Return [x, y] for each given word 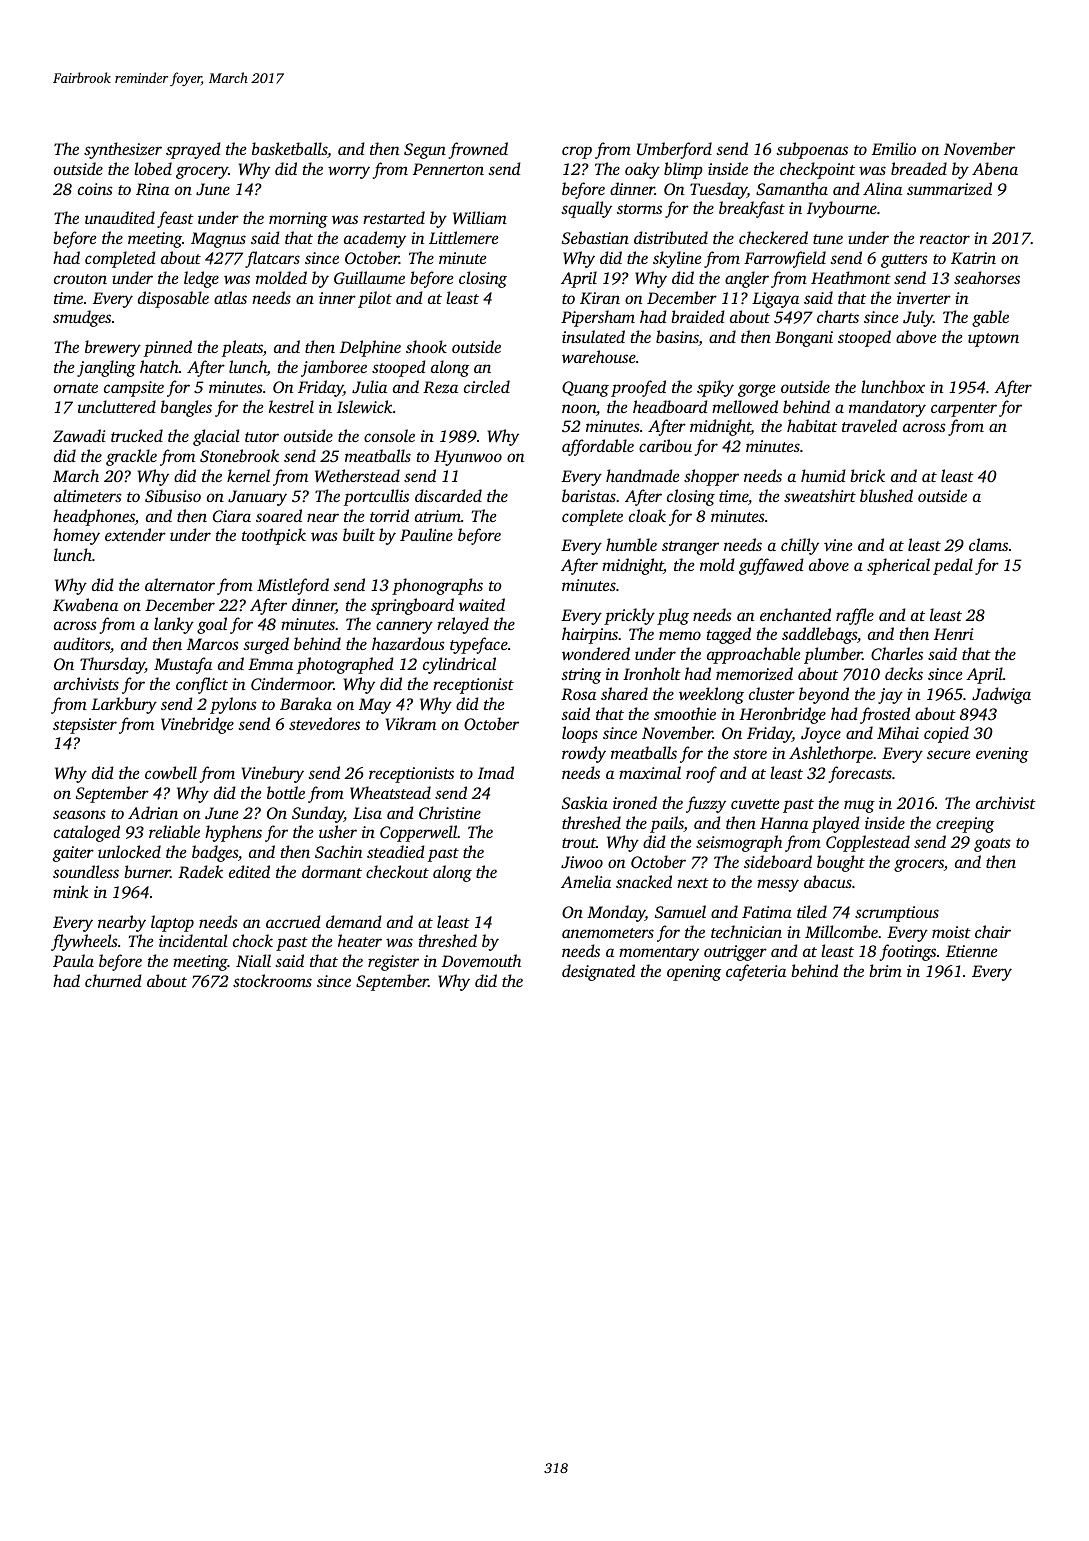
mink [71, 891]
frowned [478, 150]
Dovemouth [481, 960]
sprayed [193, 150]
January [257, 498]
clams [988, 544]
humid [823, 475]
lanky [174, 625]
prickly [629, 616]
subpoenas [812, 150]
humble [631, 544]
